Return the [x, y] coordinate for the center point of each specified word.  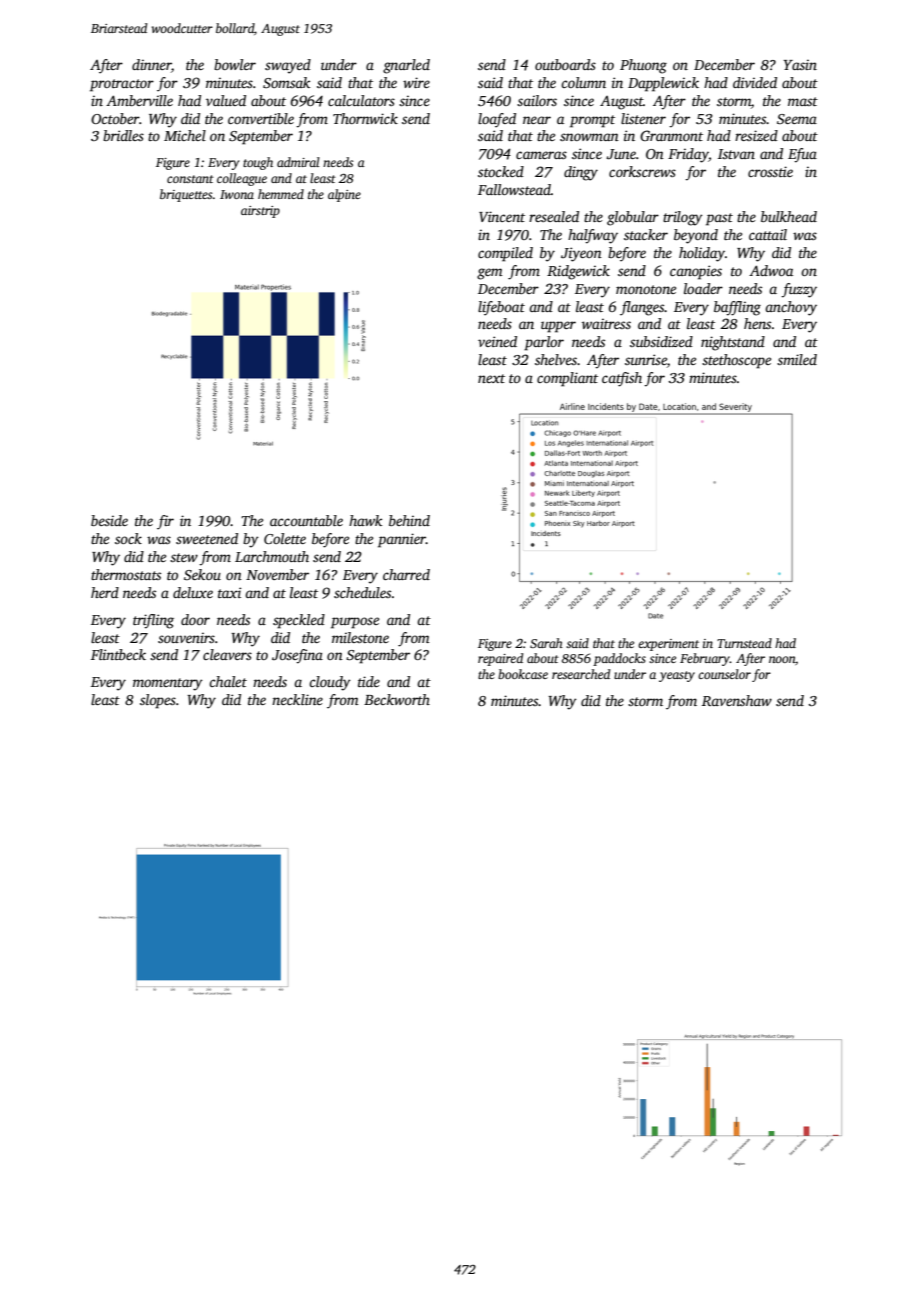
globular [633, 218]
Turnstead [744, 643]
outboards [565, 64]
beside [109, 520]
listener [643, 118]
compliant [567, 379]
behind [409, 520]
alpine [344, 195]
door [195, 619]
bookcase [523, 674]
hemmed [281, 194]
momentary [168, 684]
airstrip [260, 212]
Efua [802, 155]
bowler [235, 64]
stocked [501, 171]
